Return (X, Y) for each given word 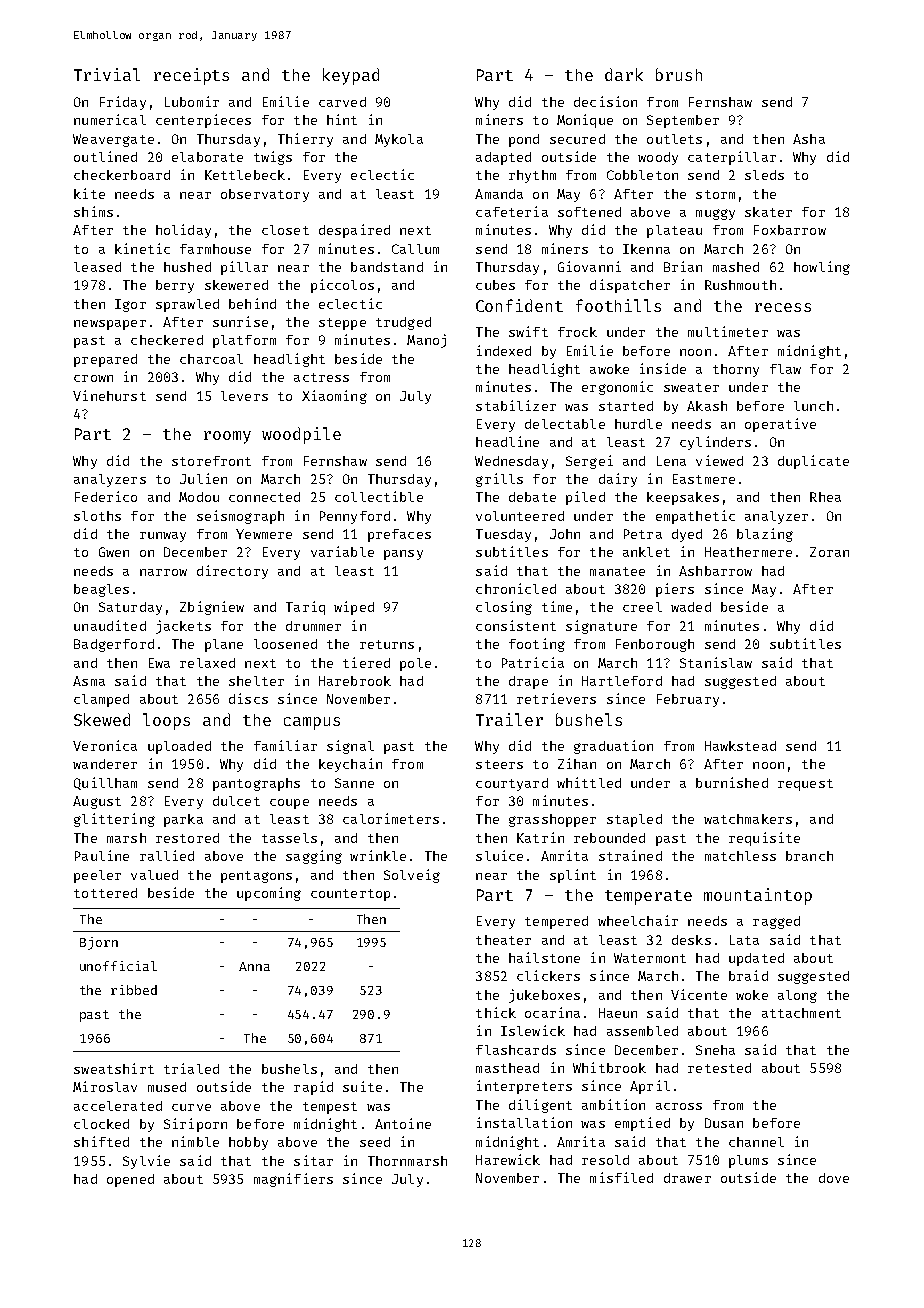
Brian (683, 266)
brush (679, 74)
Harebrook (355, 681)
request (805, 785)
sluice (499, 855)
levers (244, 396)
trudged (403, 323)
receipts (191, 76)
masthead (507, 1068)
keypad (351, 76)
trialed (191, 1068)
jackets (183, 627)
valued (154, 875)
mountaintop (758, 896)
